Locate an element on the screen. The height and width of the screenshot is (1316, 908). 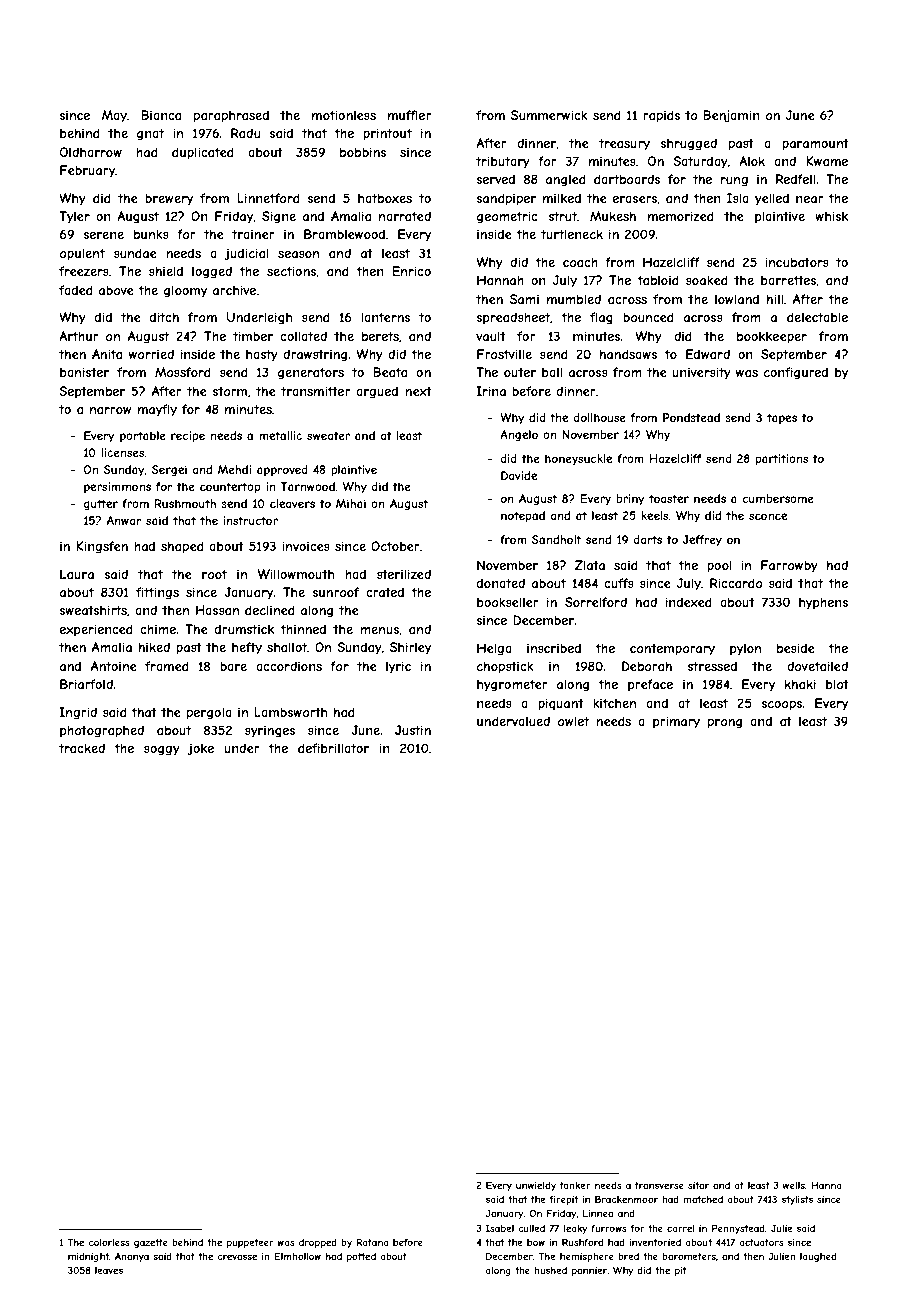
bookkeeper is located at coordinates (772, 337).
